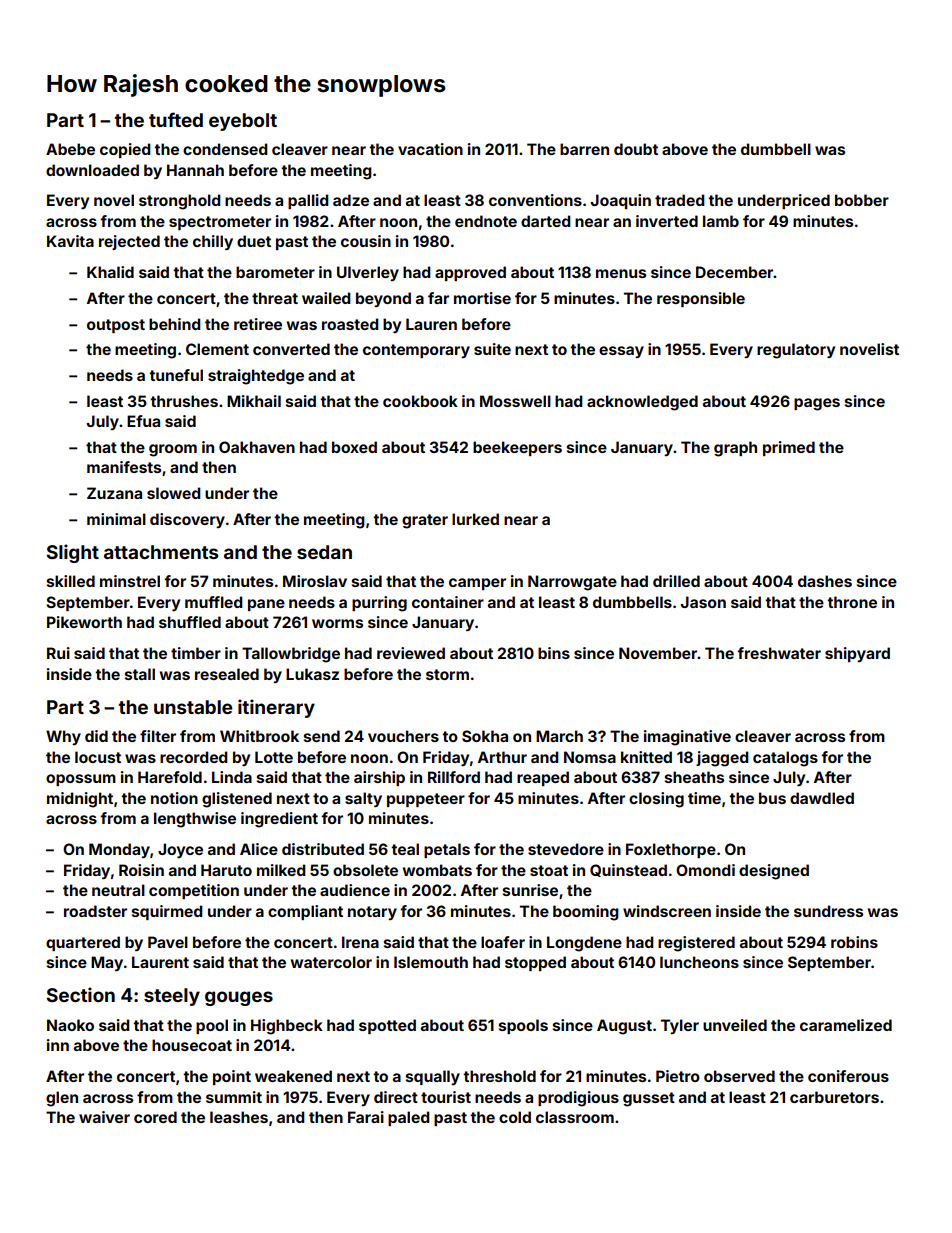 Image resolution: width=952 pixels, height=1233 pixels. What do you see at coordinates (425, 521) in the image?
I see `grater` at bounding box center [425, 521].
